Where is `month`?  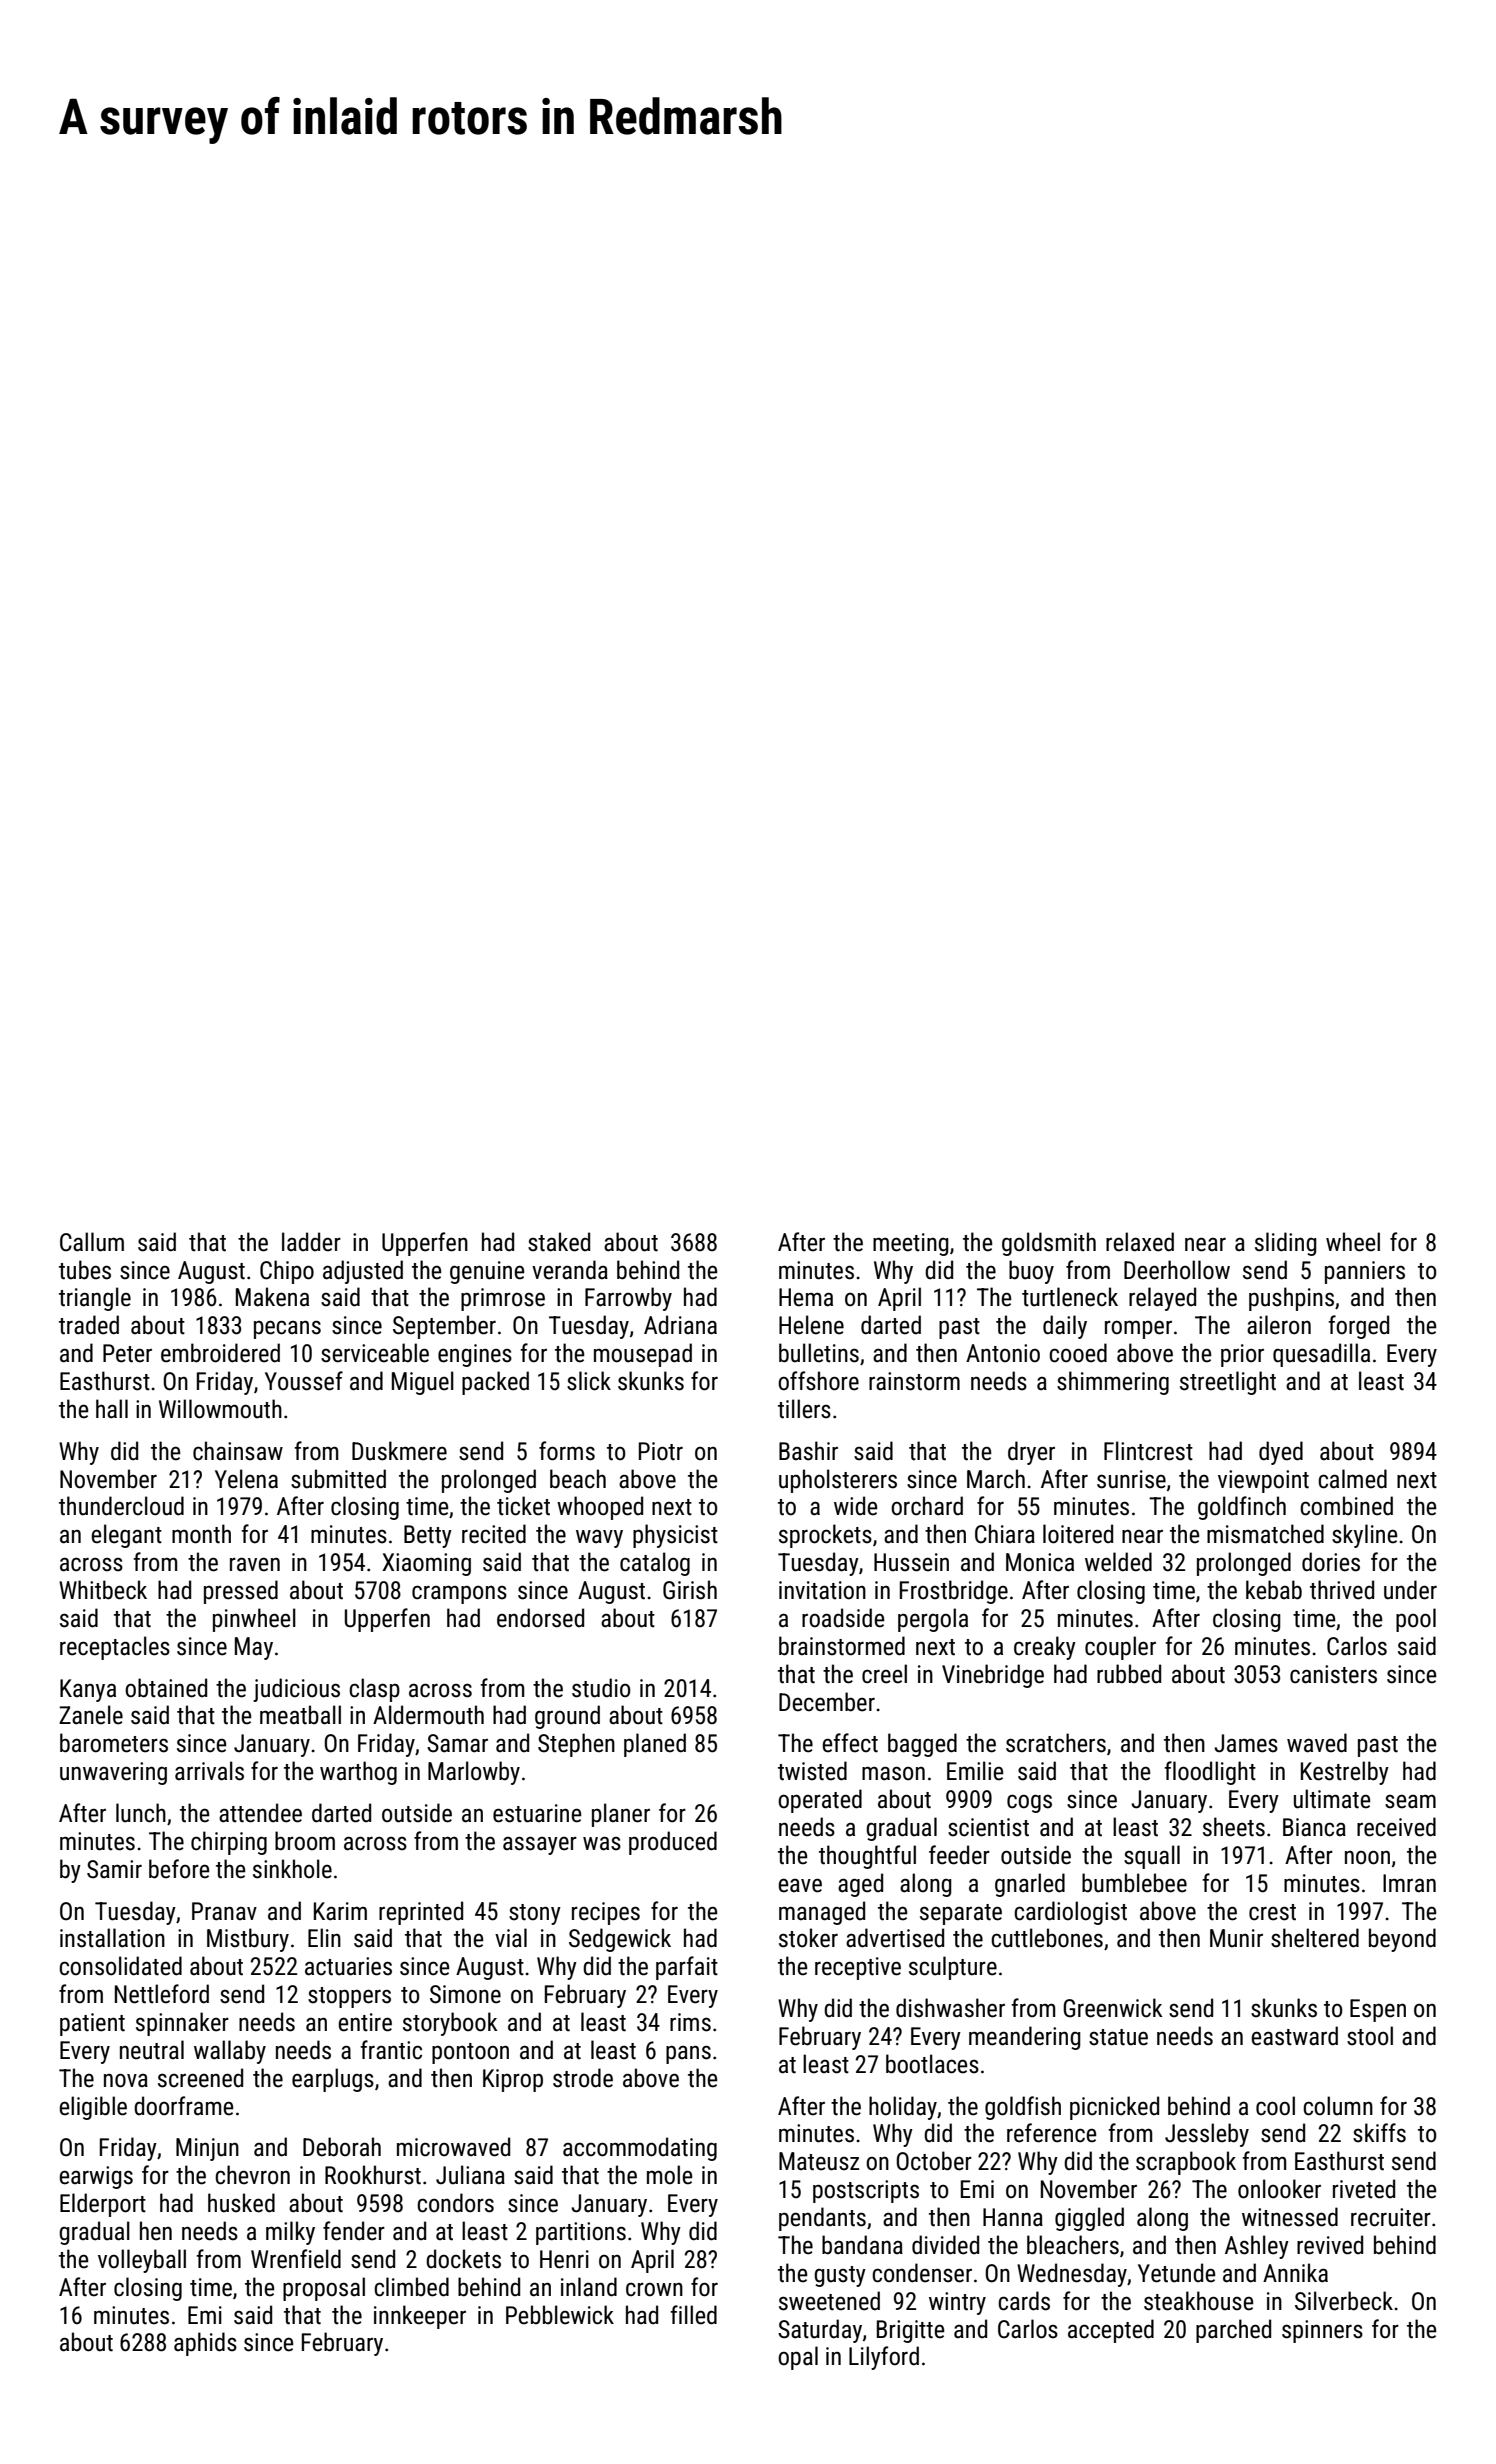 month is located at coordinates (201, 1534).
